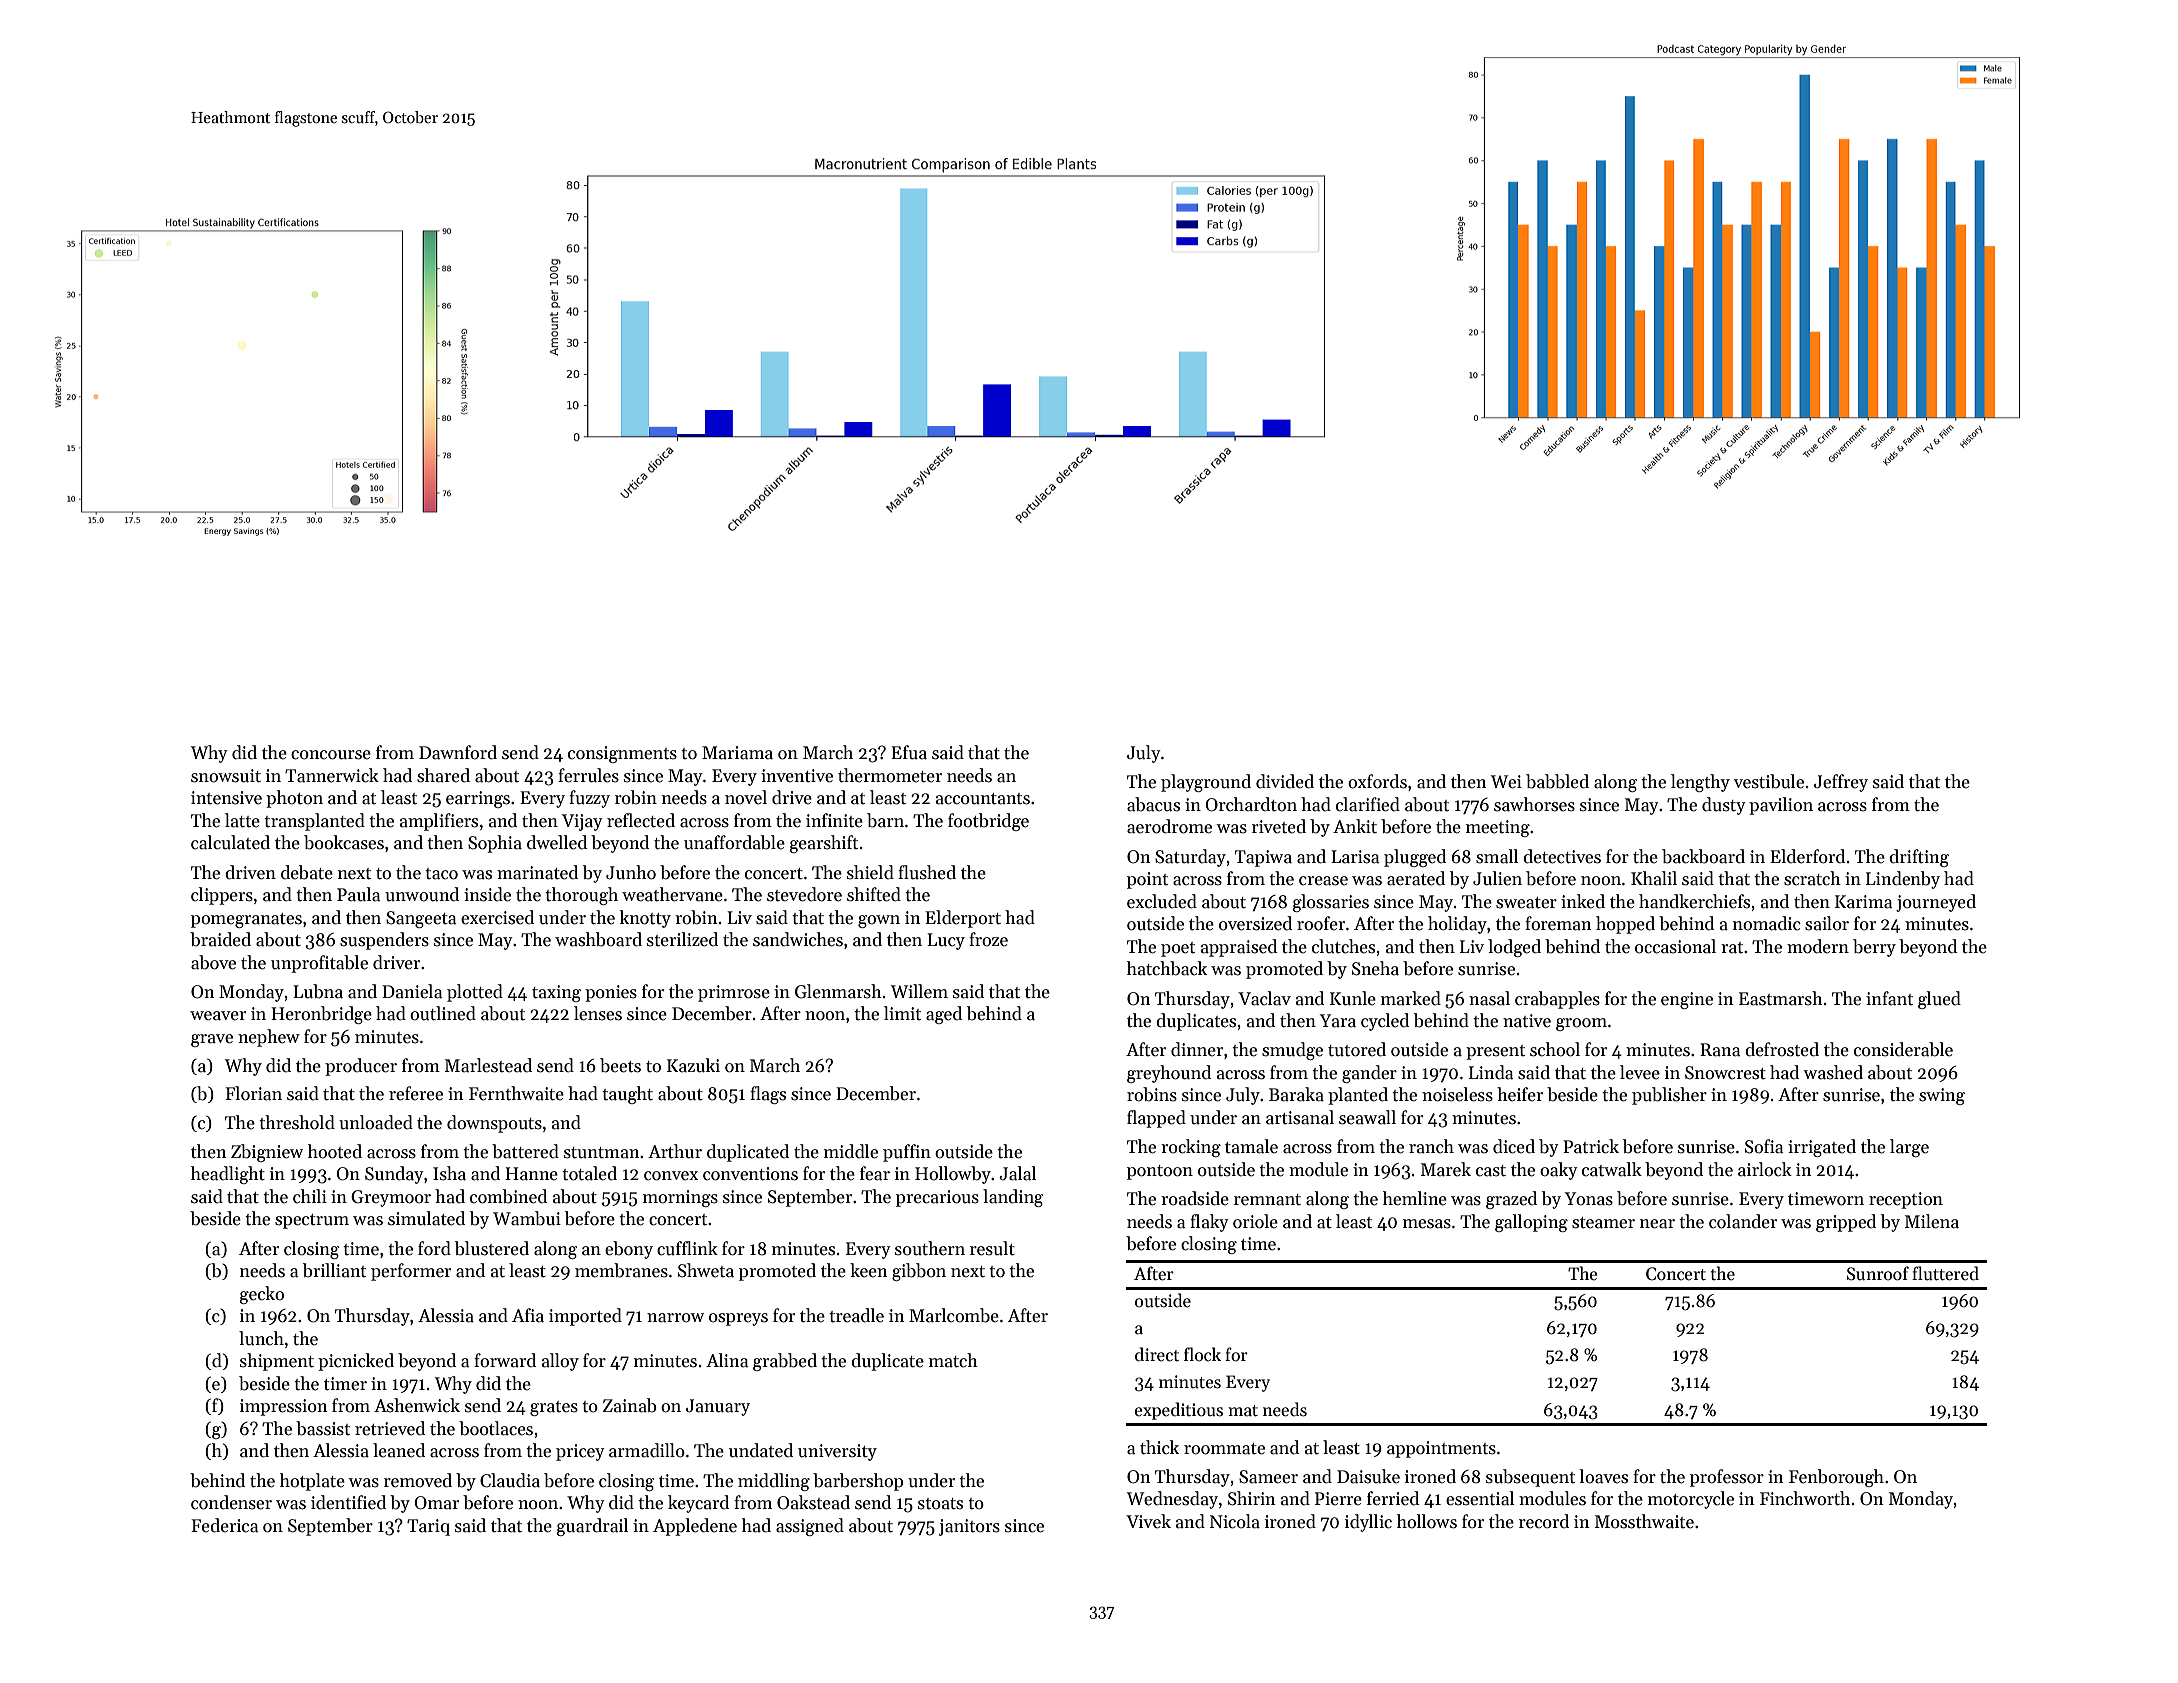  Describe the element at coordinates (297, 1122) in the page. I see `threshold` at that location.
